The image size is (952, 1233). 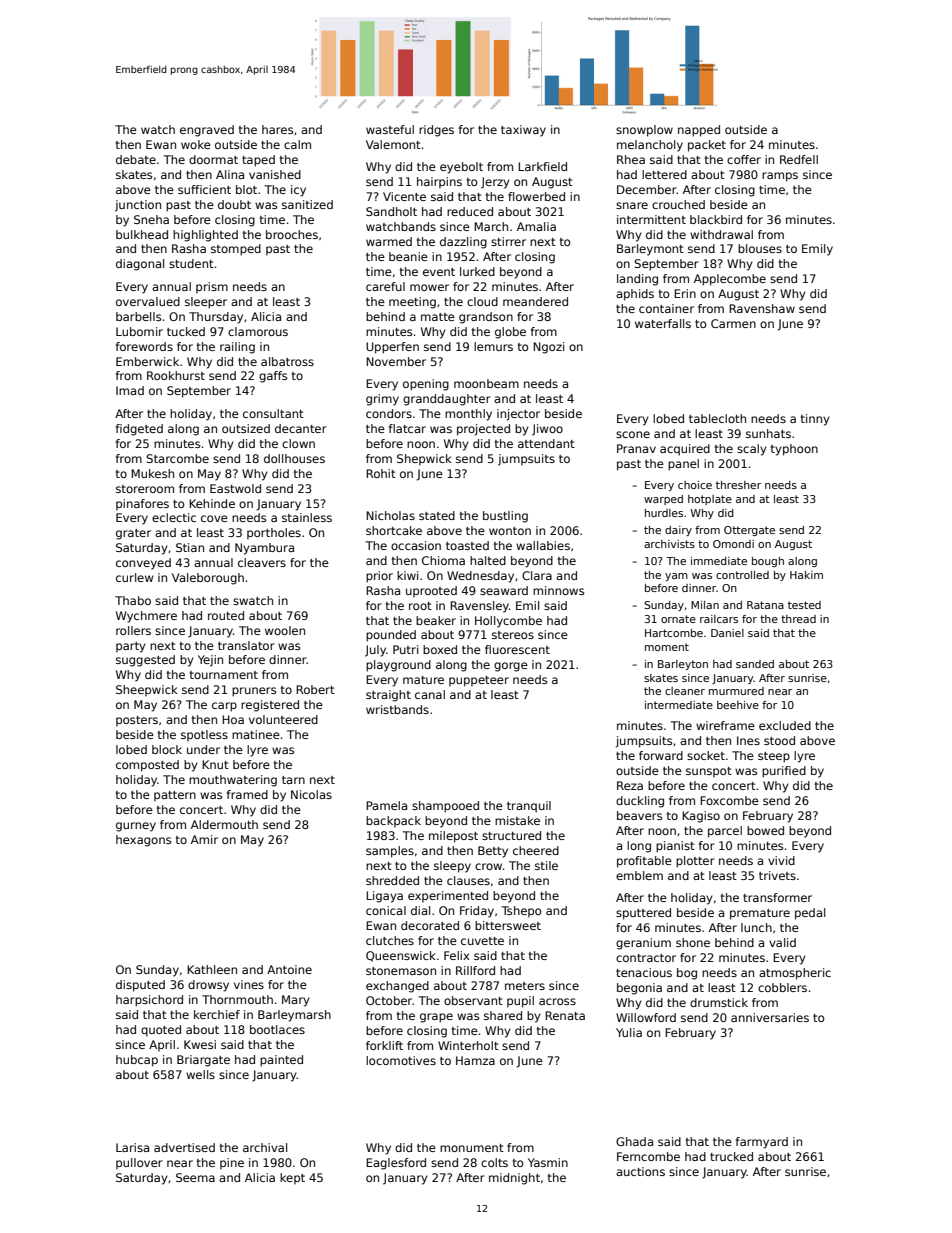 I want to click on attendant, so click(x=546, y=443).
